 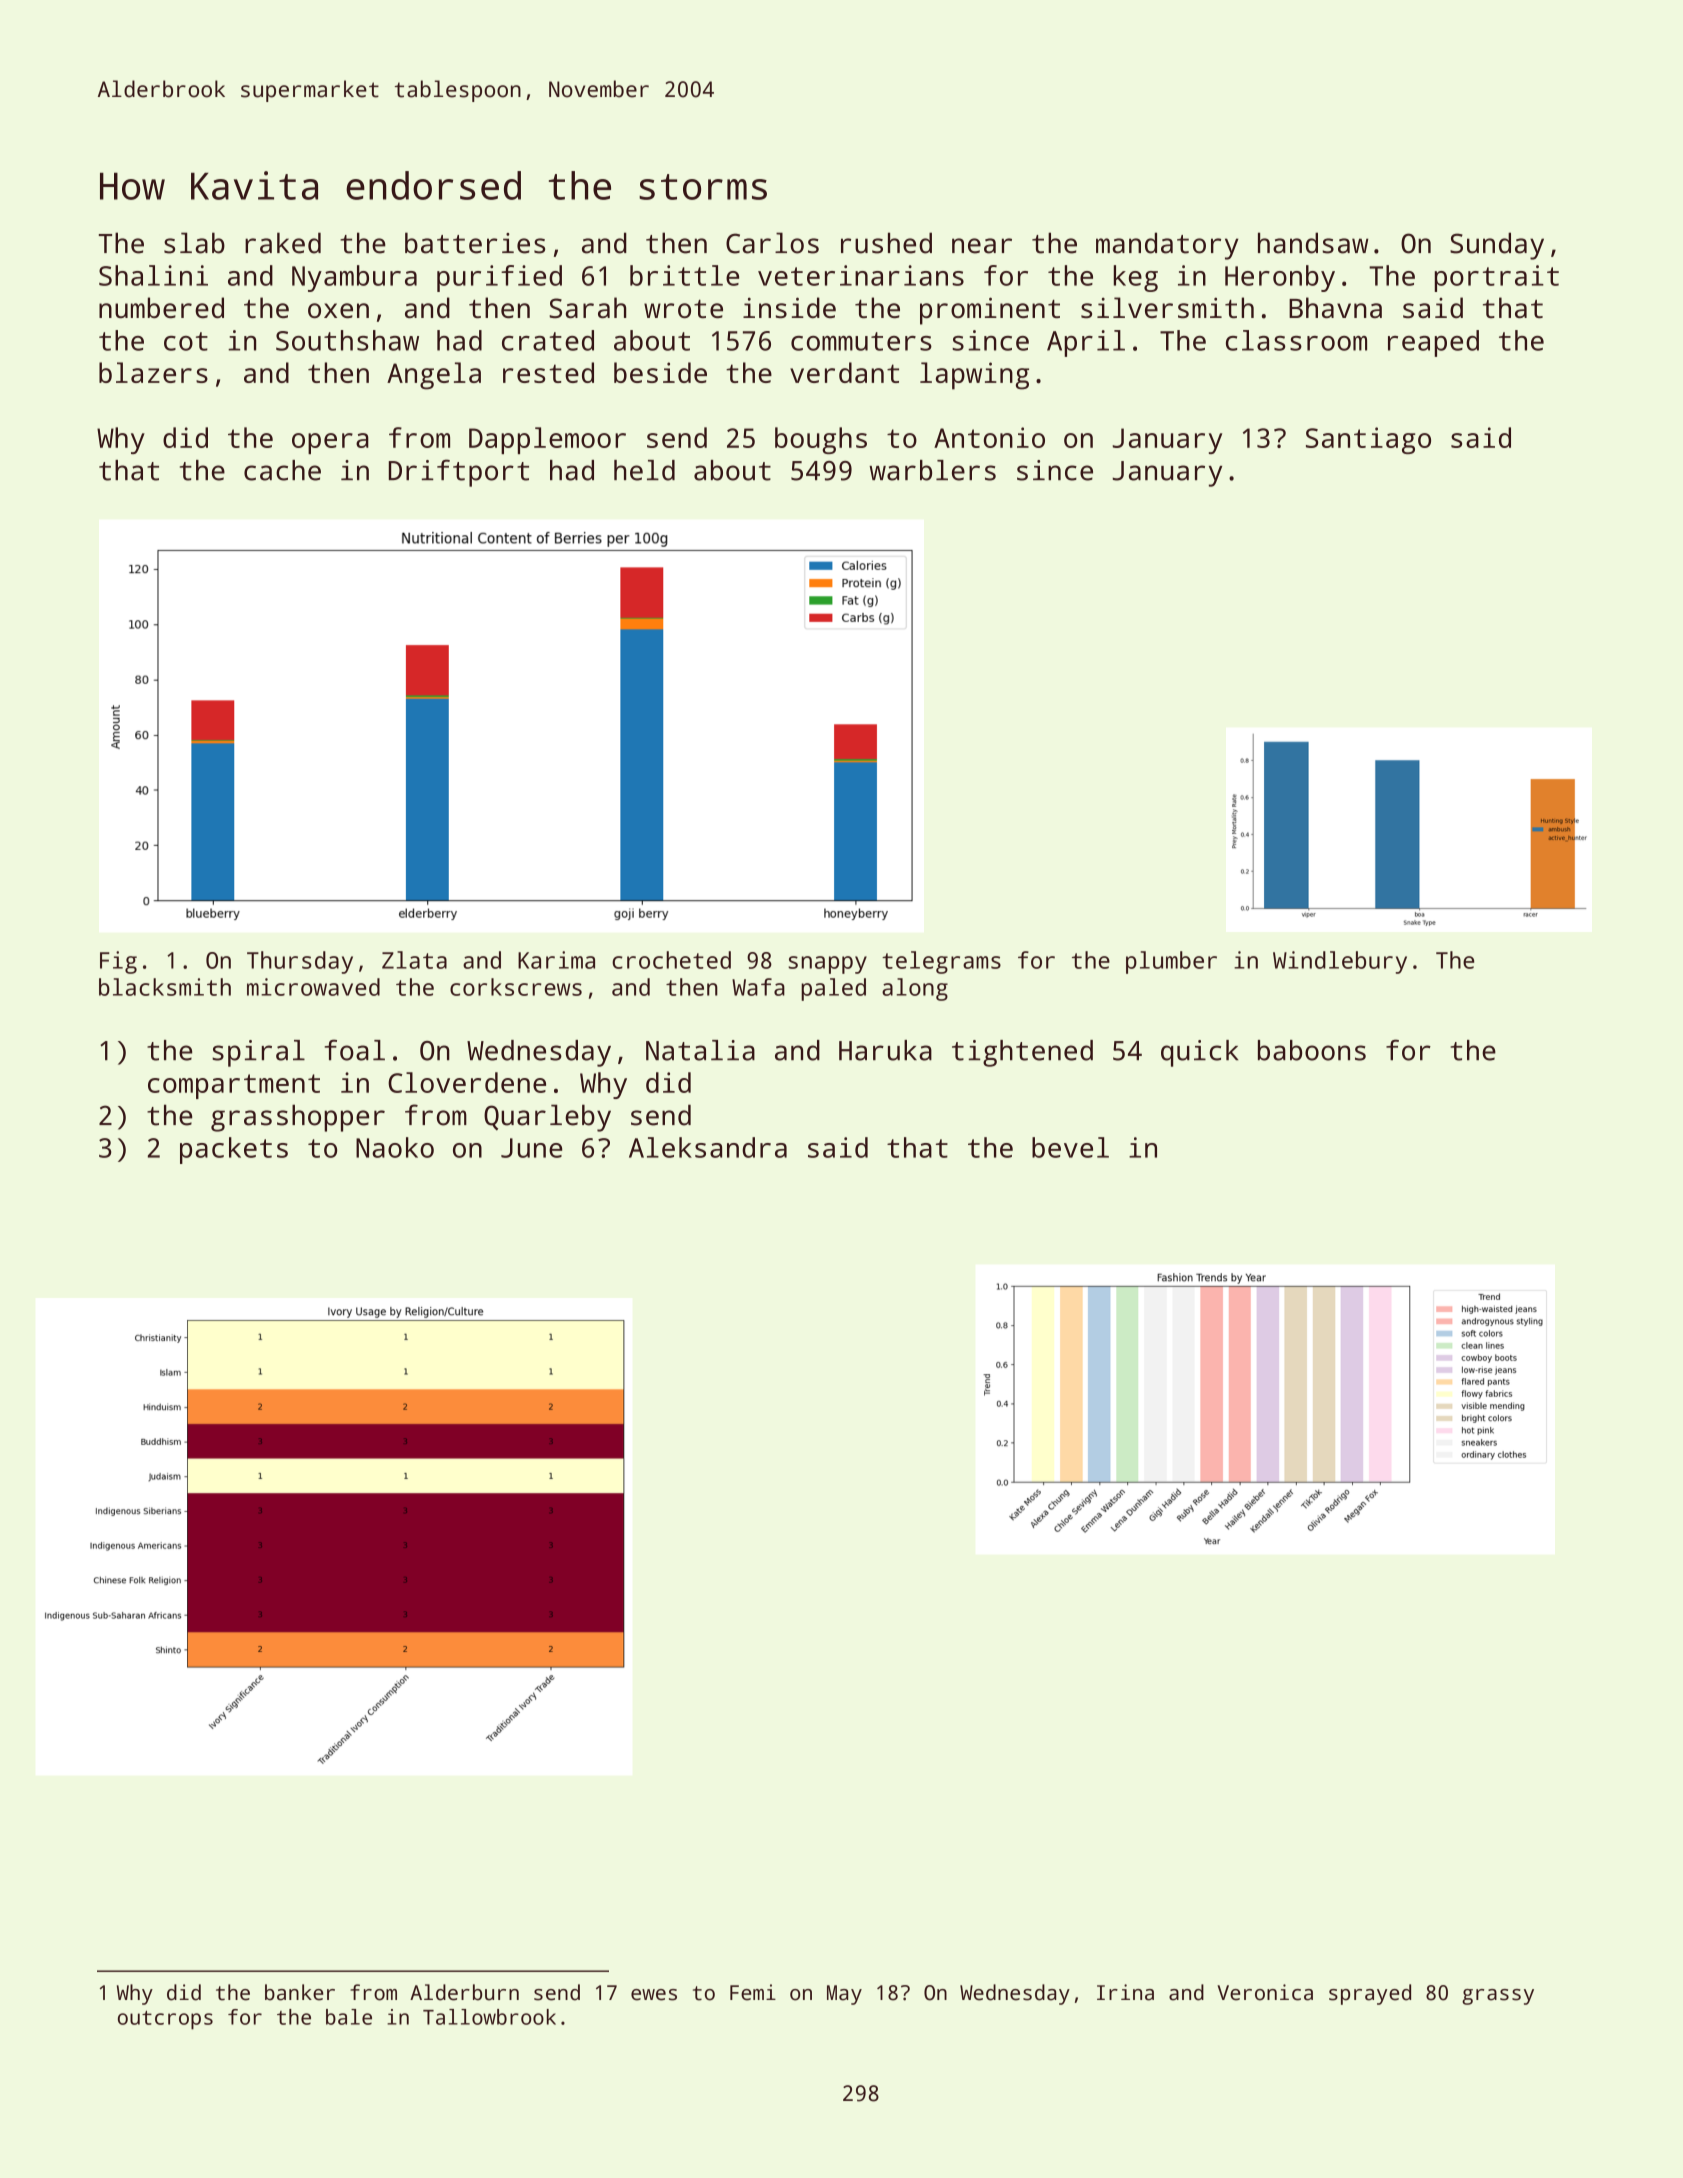 I want to click on Naoko, so click(x=395, y=1147).
